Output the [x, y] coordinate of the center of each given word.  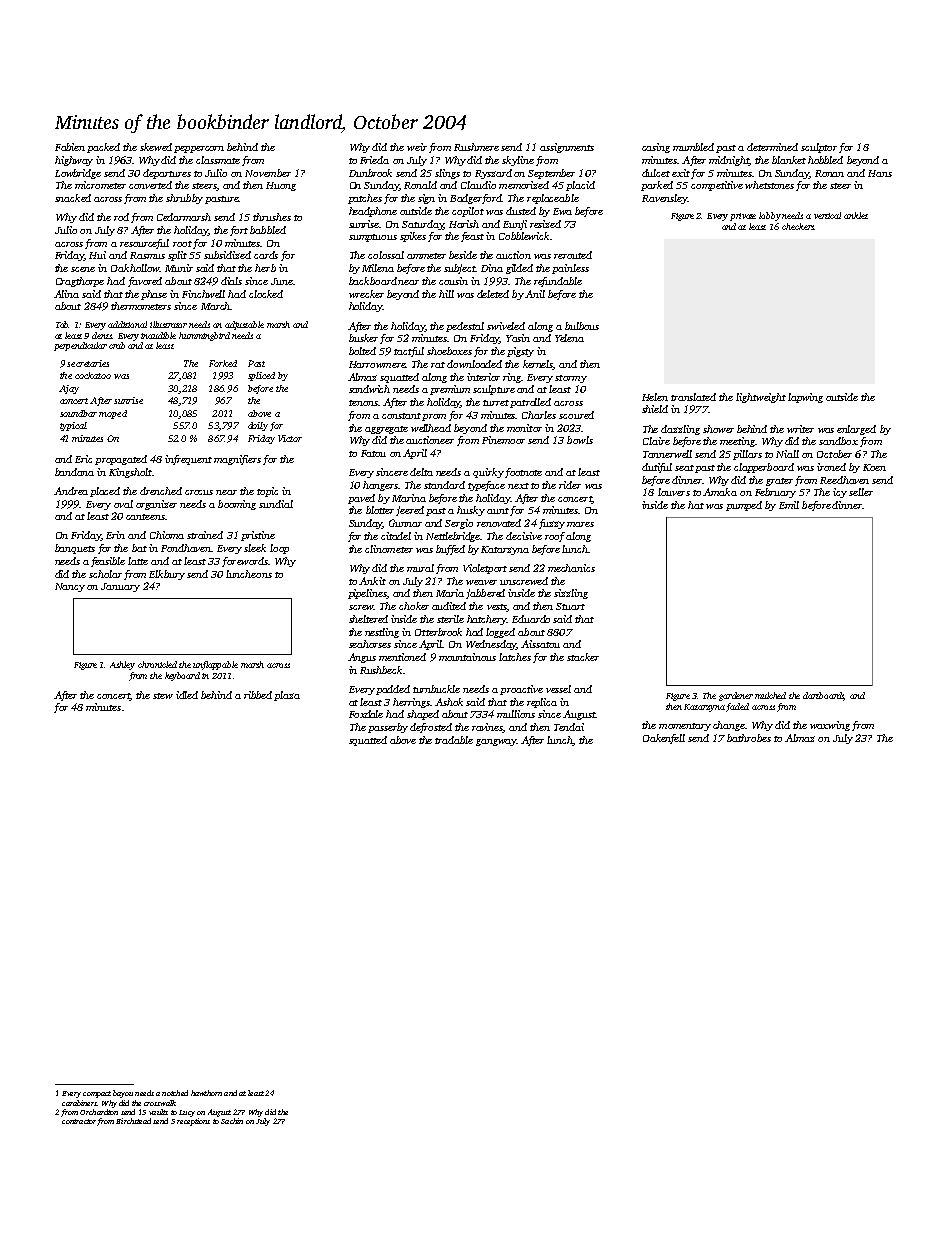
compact [97, 1094]
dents [102, 335]
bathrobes [749, 738]
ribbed [258, 695]
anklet [856, 215]
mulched [770, 695]
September [551, 174]
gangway [496, 742]
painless [570, 269]
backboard [373, 281]
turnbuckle [436, 689]
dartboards [824, 696]
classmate [218, 160]
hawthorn [206, 1093]
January [120, 587]
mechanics [571, 568]
